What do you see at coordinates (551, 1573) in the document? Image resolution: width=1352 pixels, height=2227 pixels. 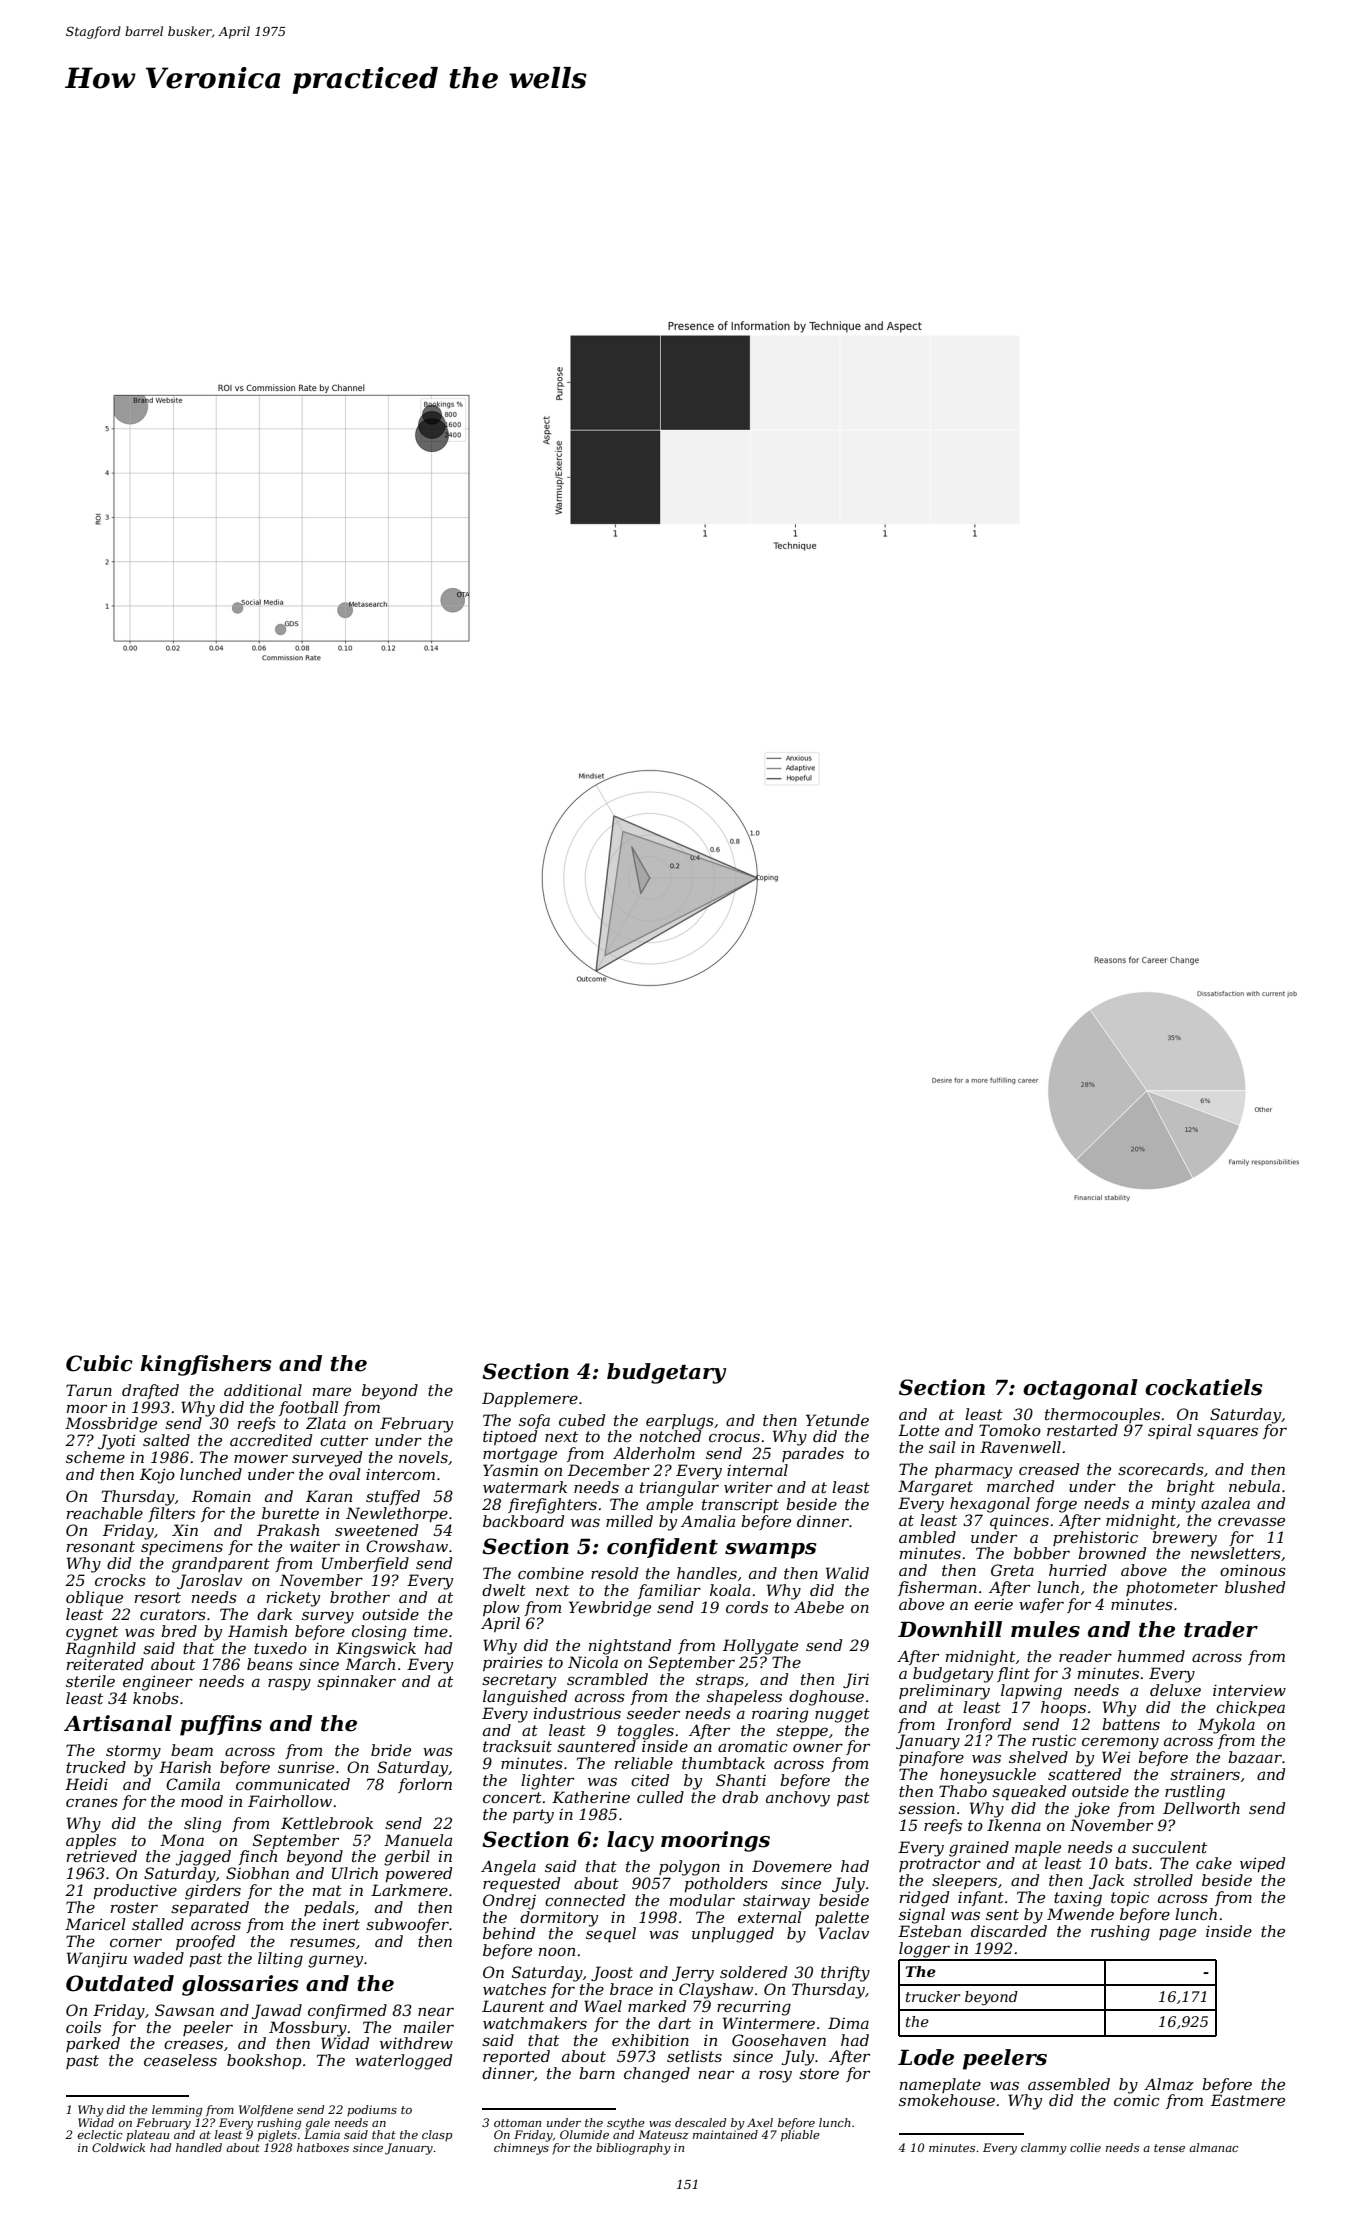 I see `combine` at bounding box center [551, 1573].
